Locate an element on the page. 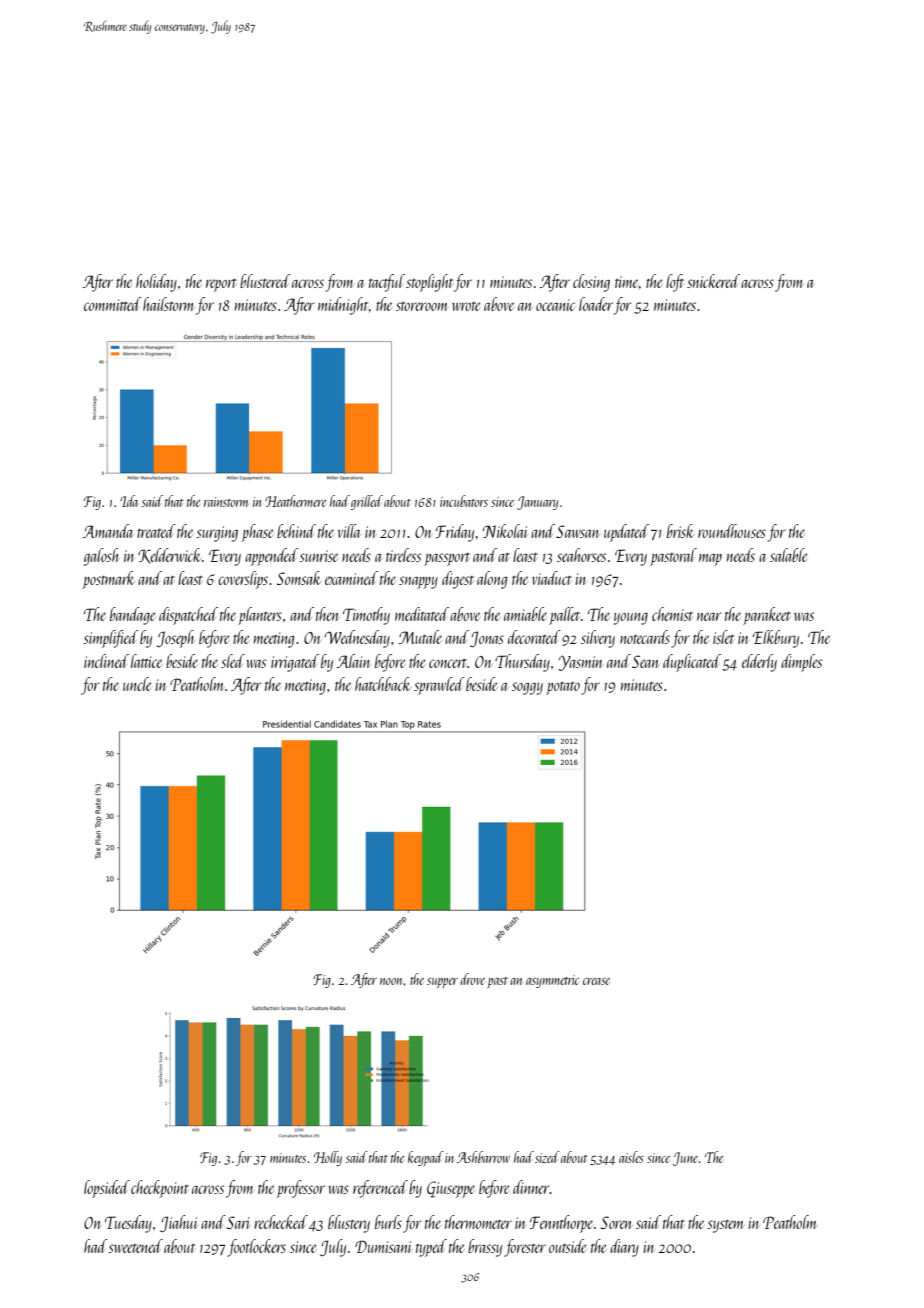 This image has height=1308, width=924. oceanic is located at coordinates (555, 305).
